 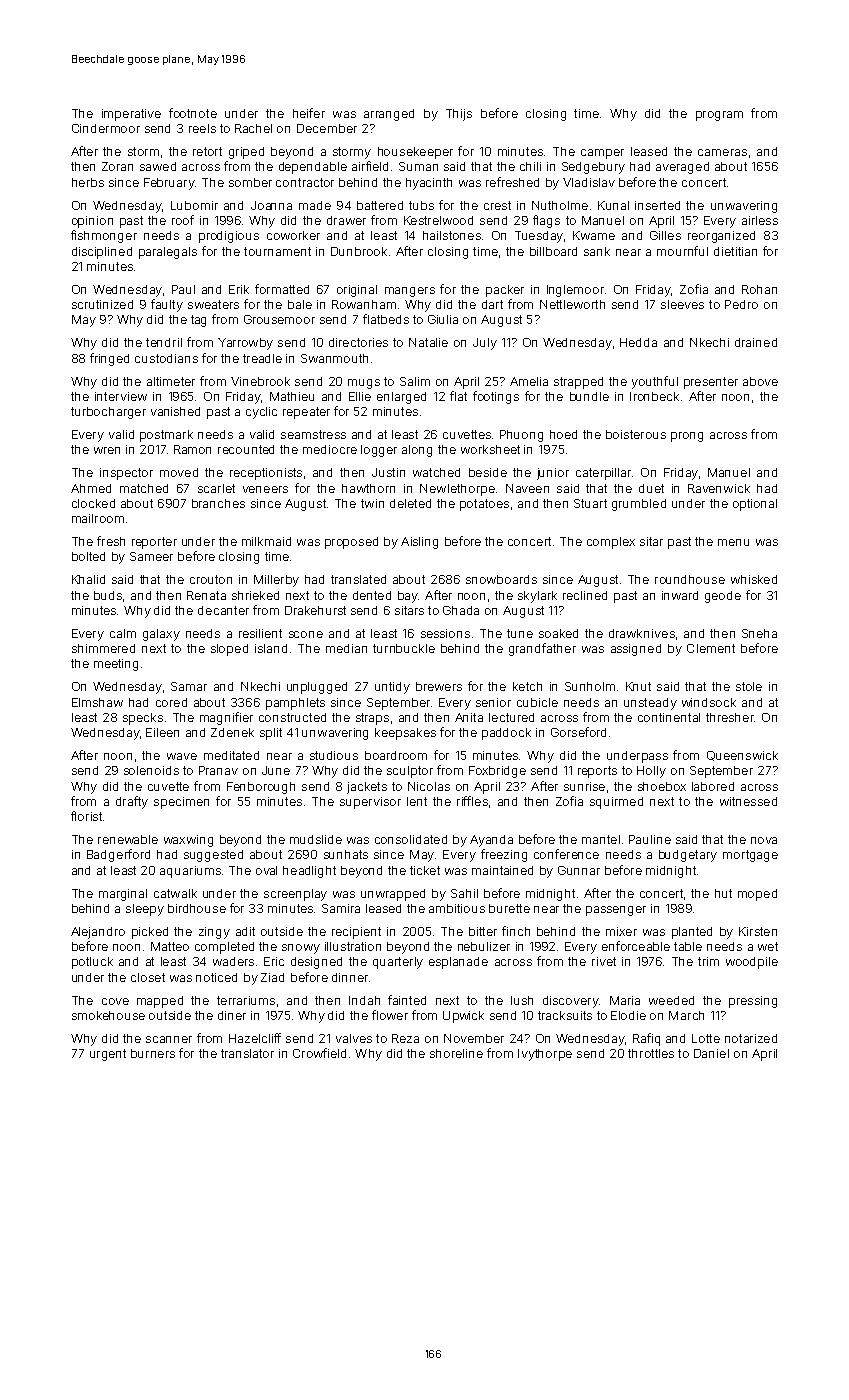 I want to click on solenoids, so click(x=151, y=770).
